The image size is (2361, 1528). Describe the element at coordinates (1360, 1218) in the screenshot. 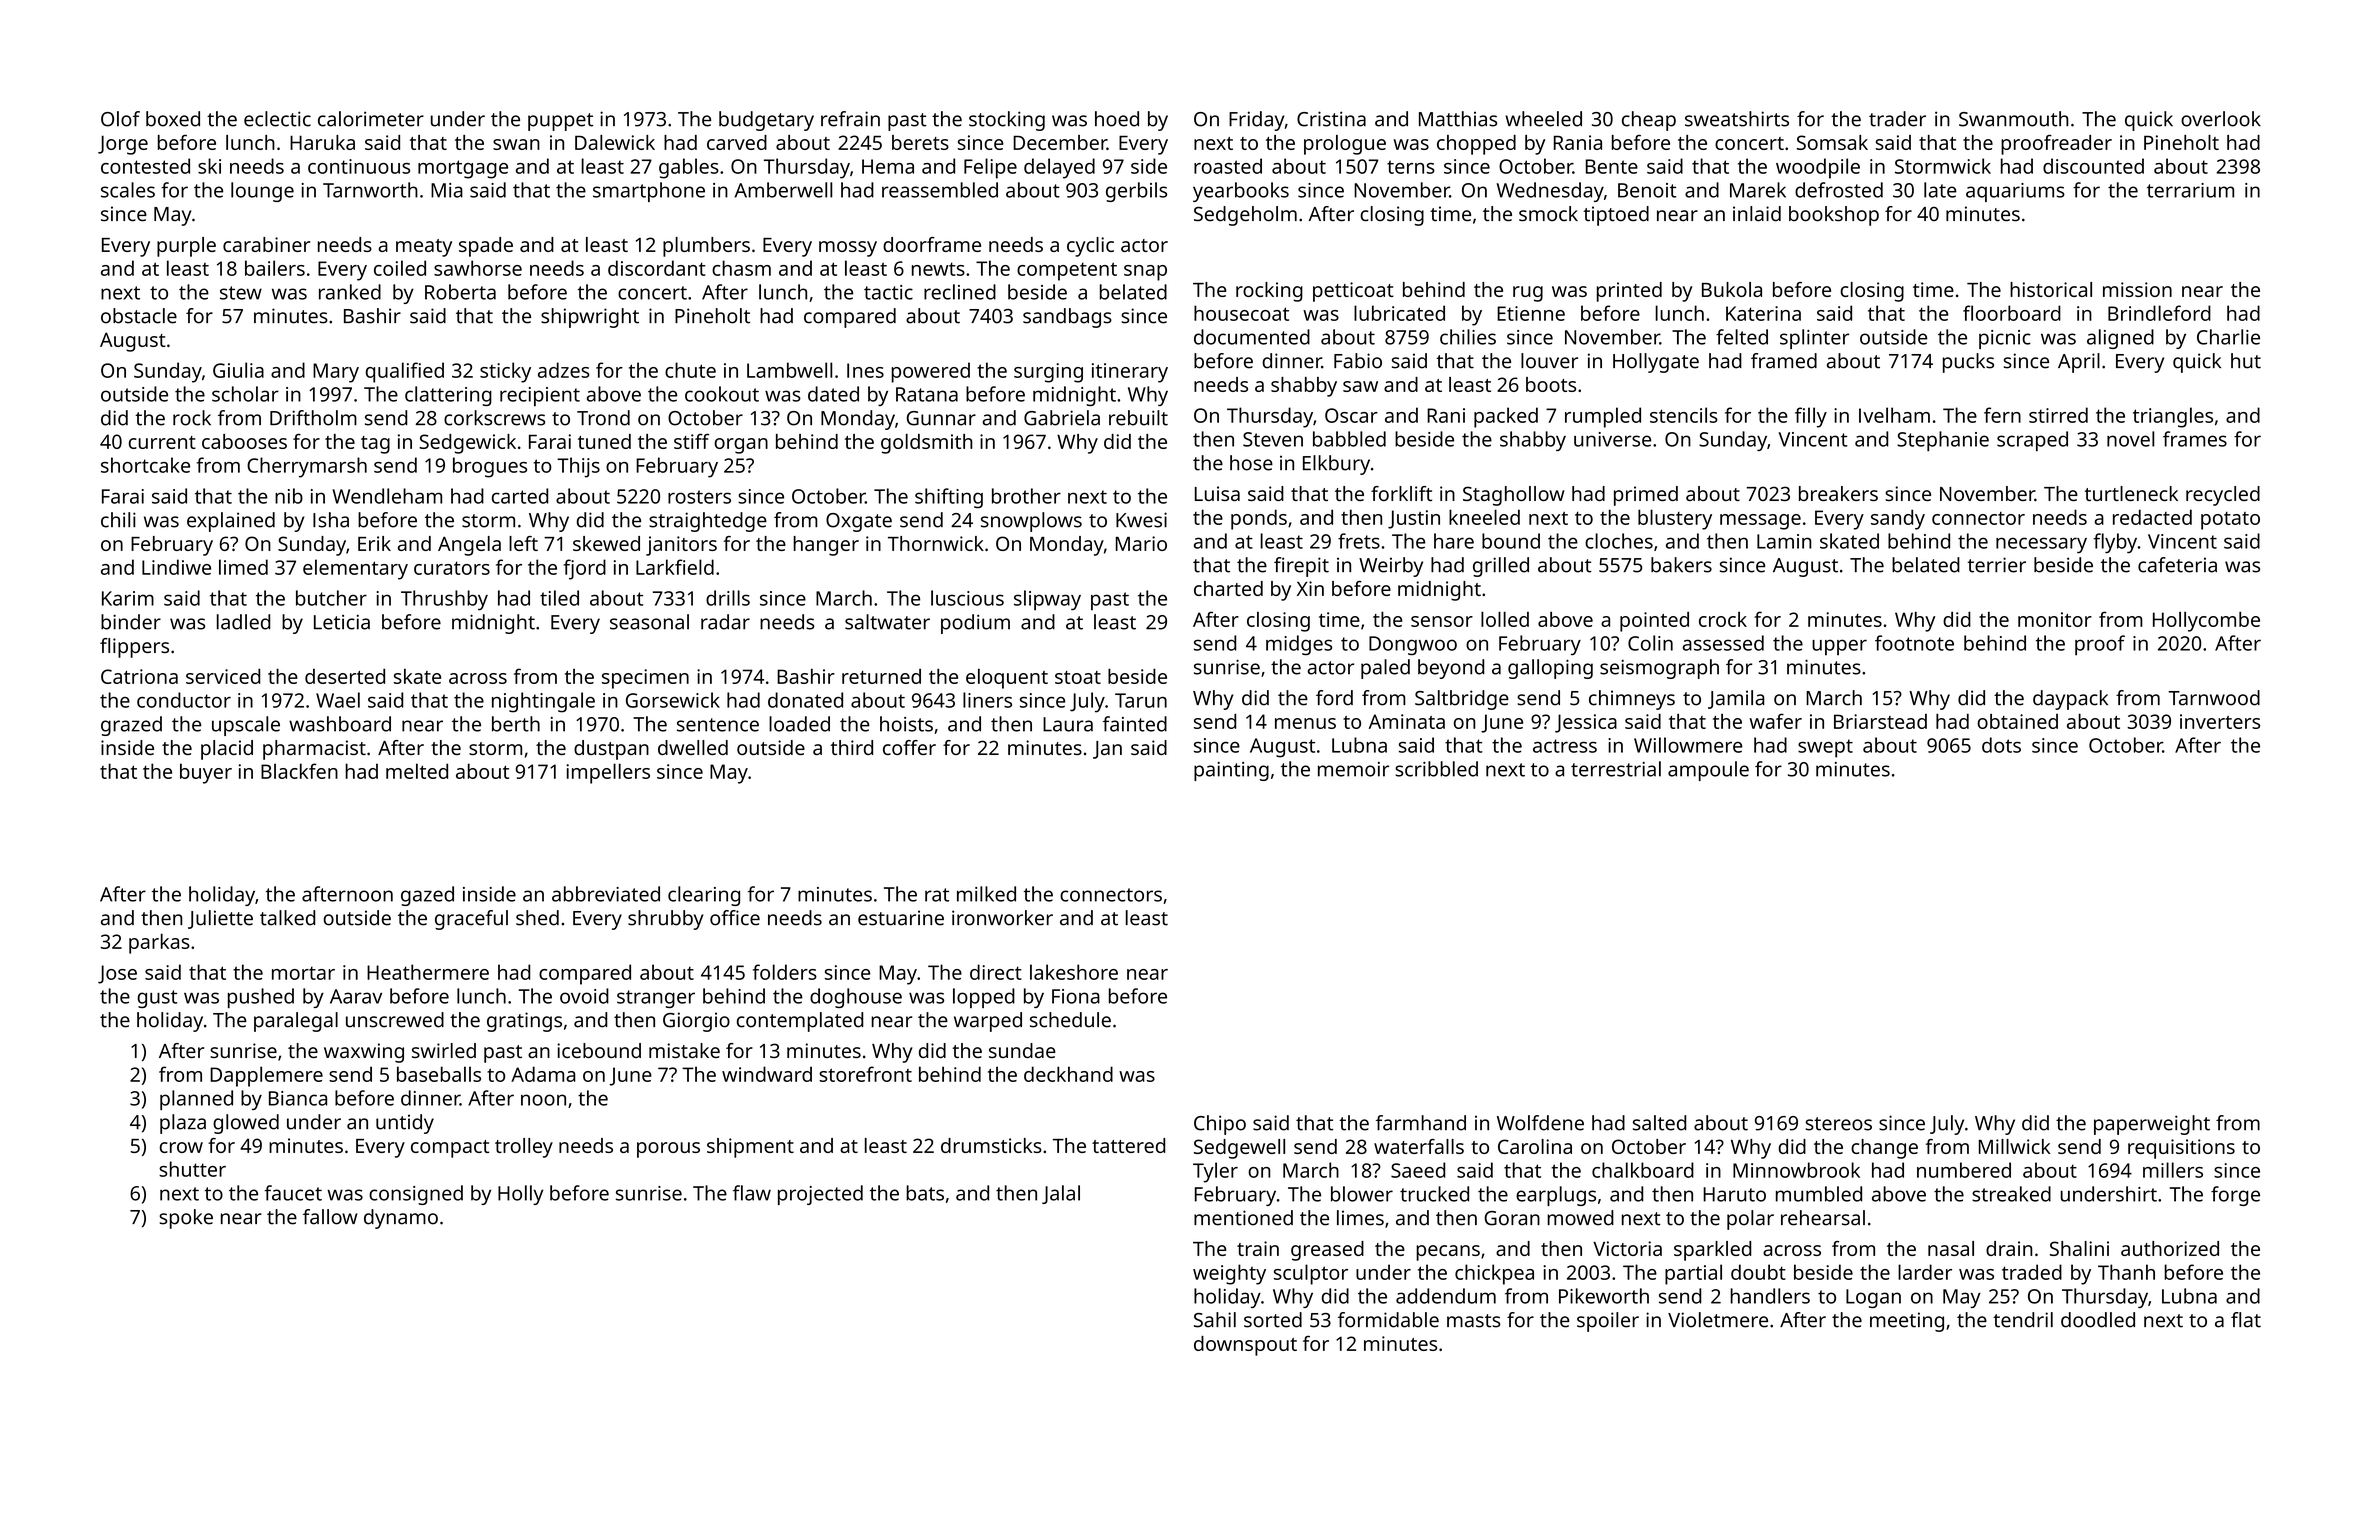

I see `limes` at that location.
